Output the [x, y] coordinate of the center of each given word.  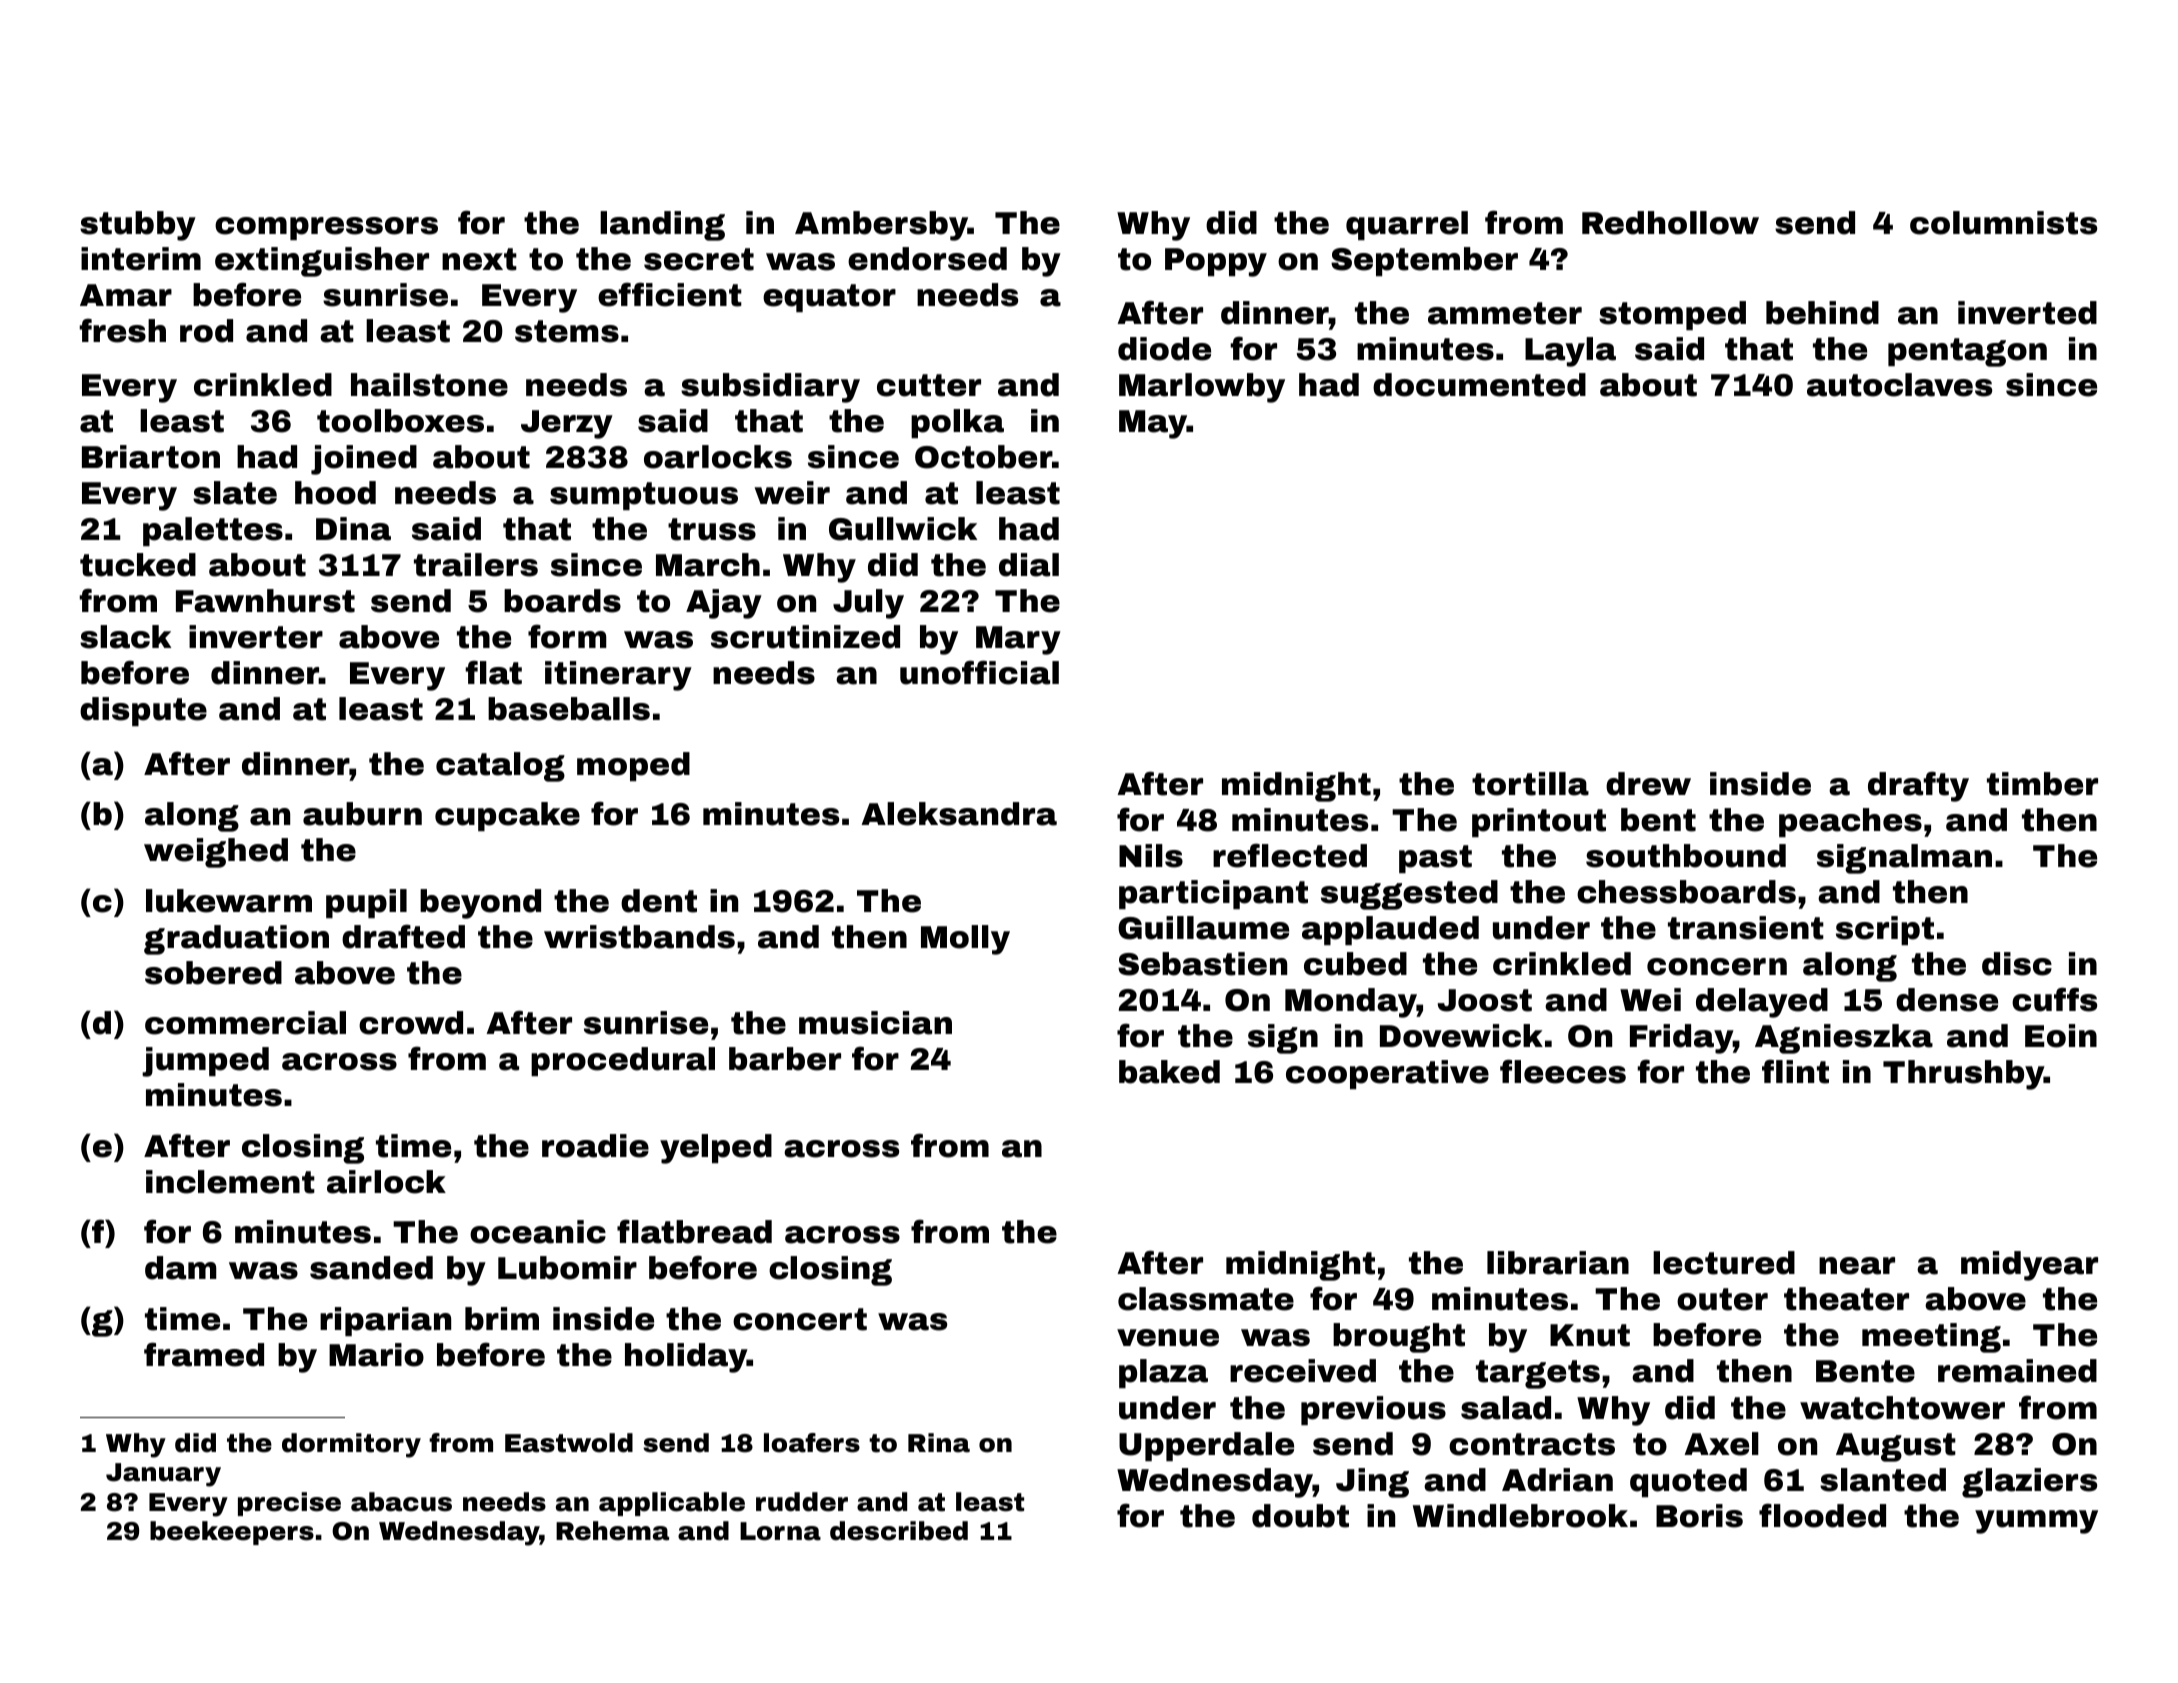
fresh [122, 330]
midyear [2029, 1266]
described [899, 1531]
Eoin [2061, 1036]
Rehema [612, 1531]
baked [1169, 1072]
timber [2042, 784]
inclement [230, 1182]
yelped [716, 1149]
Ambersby [881, 226]
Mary [1018, 640]
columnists [2003, 223]
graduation [236, 940]
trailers [476, 565]
